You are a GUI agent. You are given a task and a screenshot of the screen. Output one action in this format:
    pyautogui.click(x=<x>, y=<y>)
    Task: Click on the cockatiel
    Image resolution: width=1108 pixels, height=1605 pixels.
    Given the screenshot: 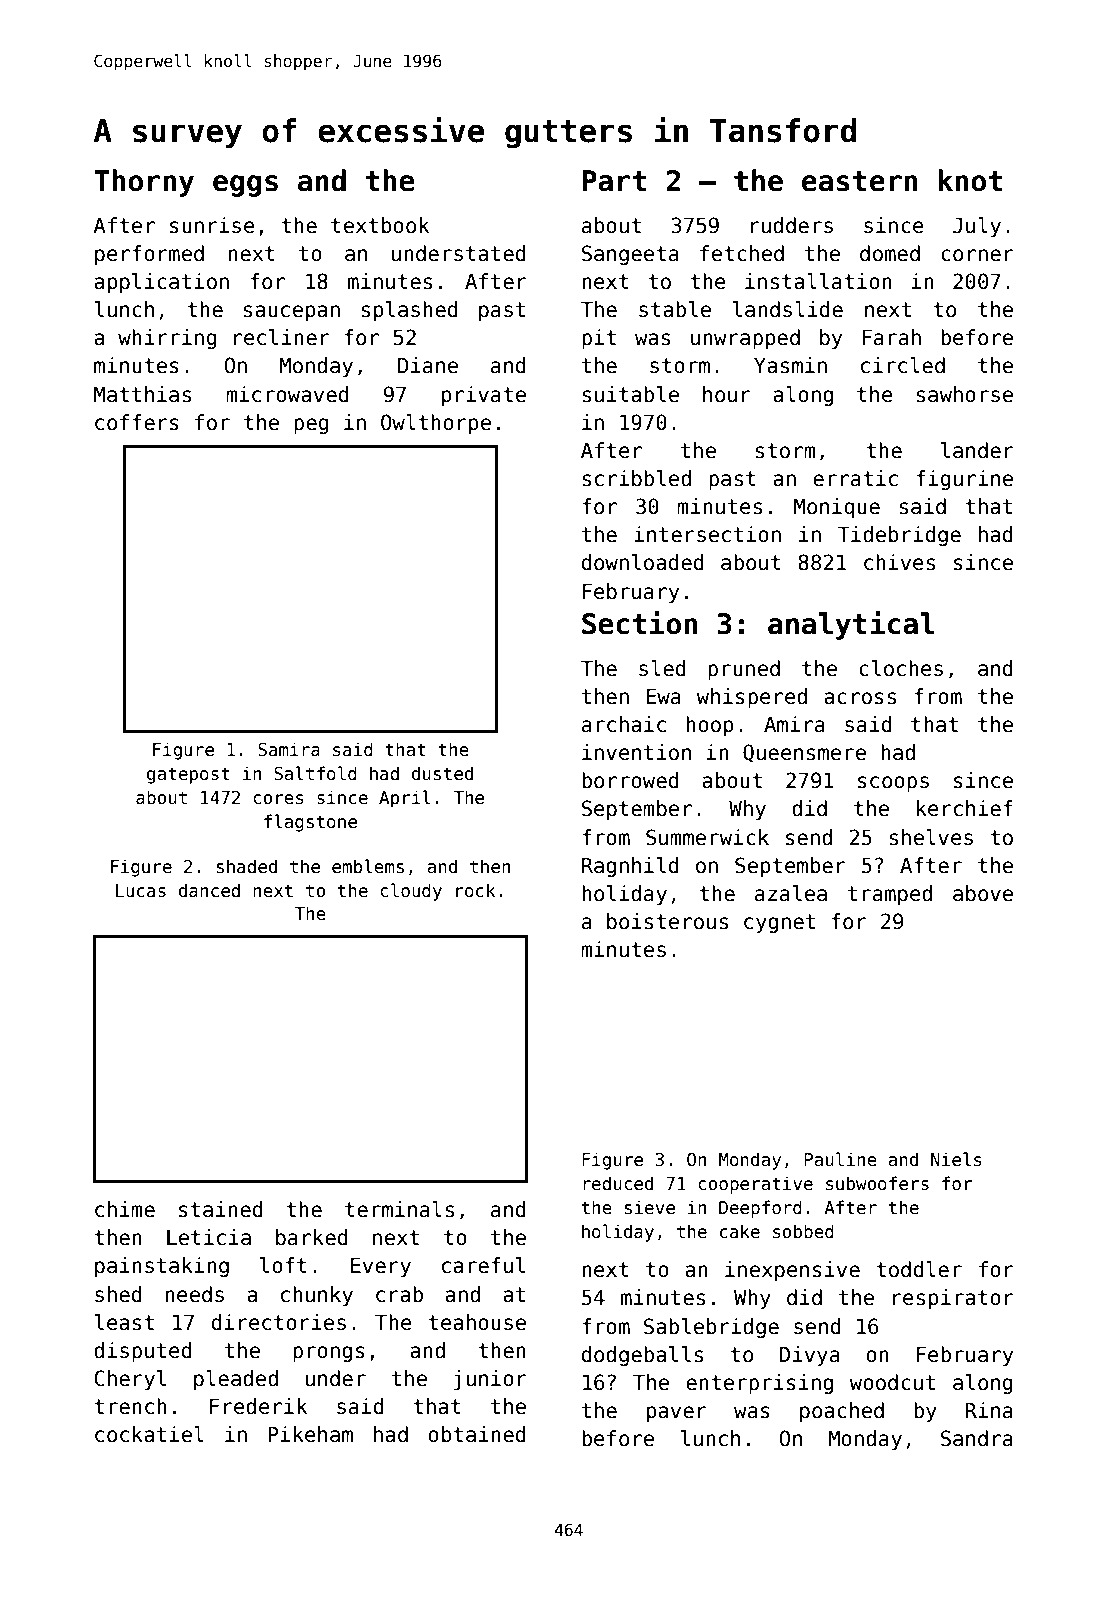 What is the action you would take?
    pyautogui.click(x=149, y=1434)
